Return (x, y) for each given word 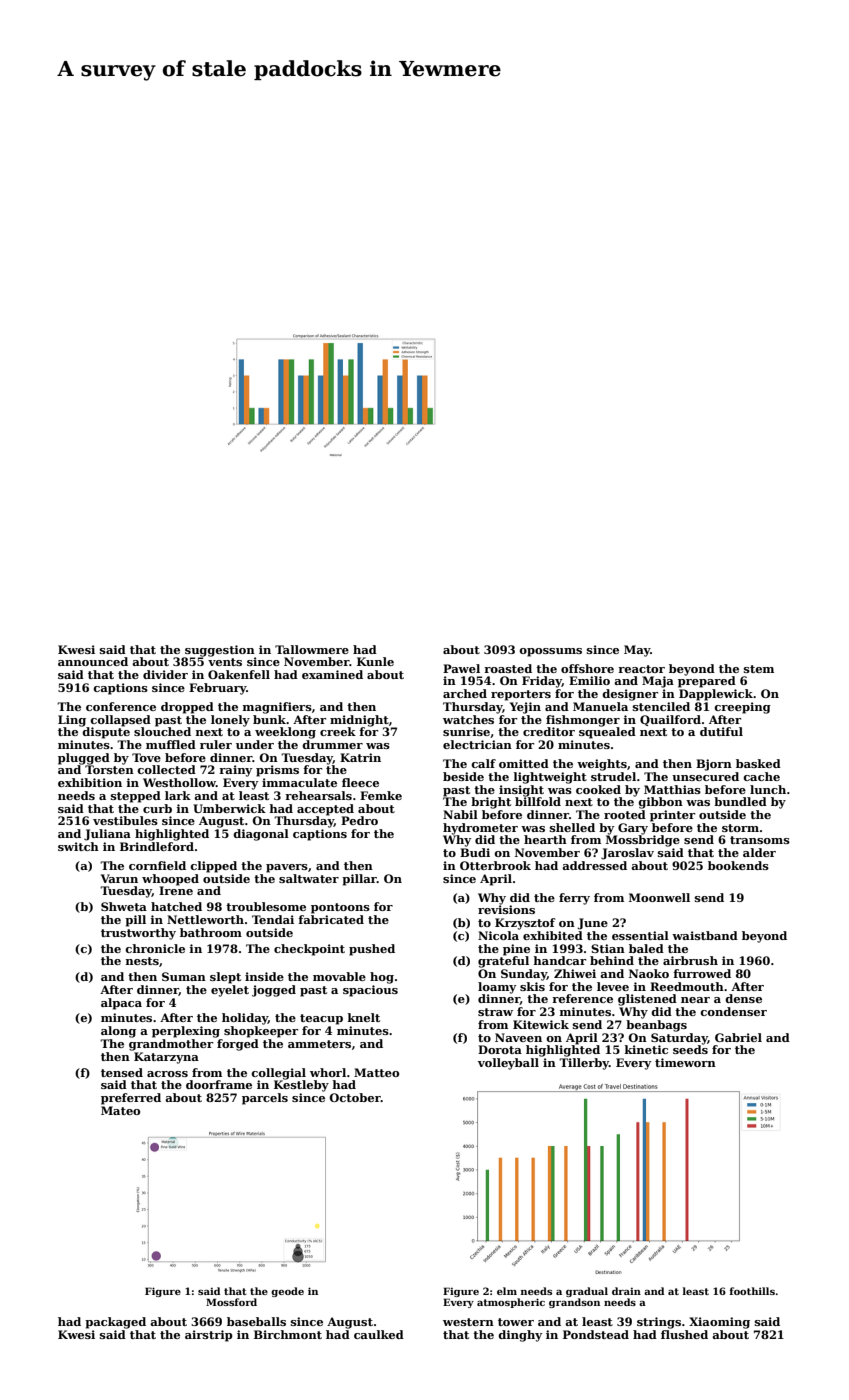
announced (93, 661)
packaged (115, 1323)
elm (507, 1291)
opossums (550, 652)
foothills (752, 1291)
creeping (742, 708)
